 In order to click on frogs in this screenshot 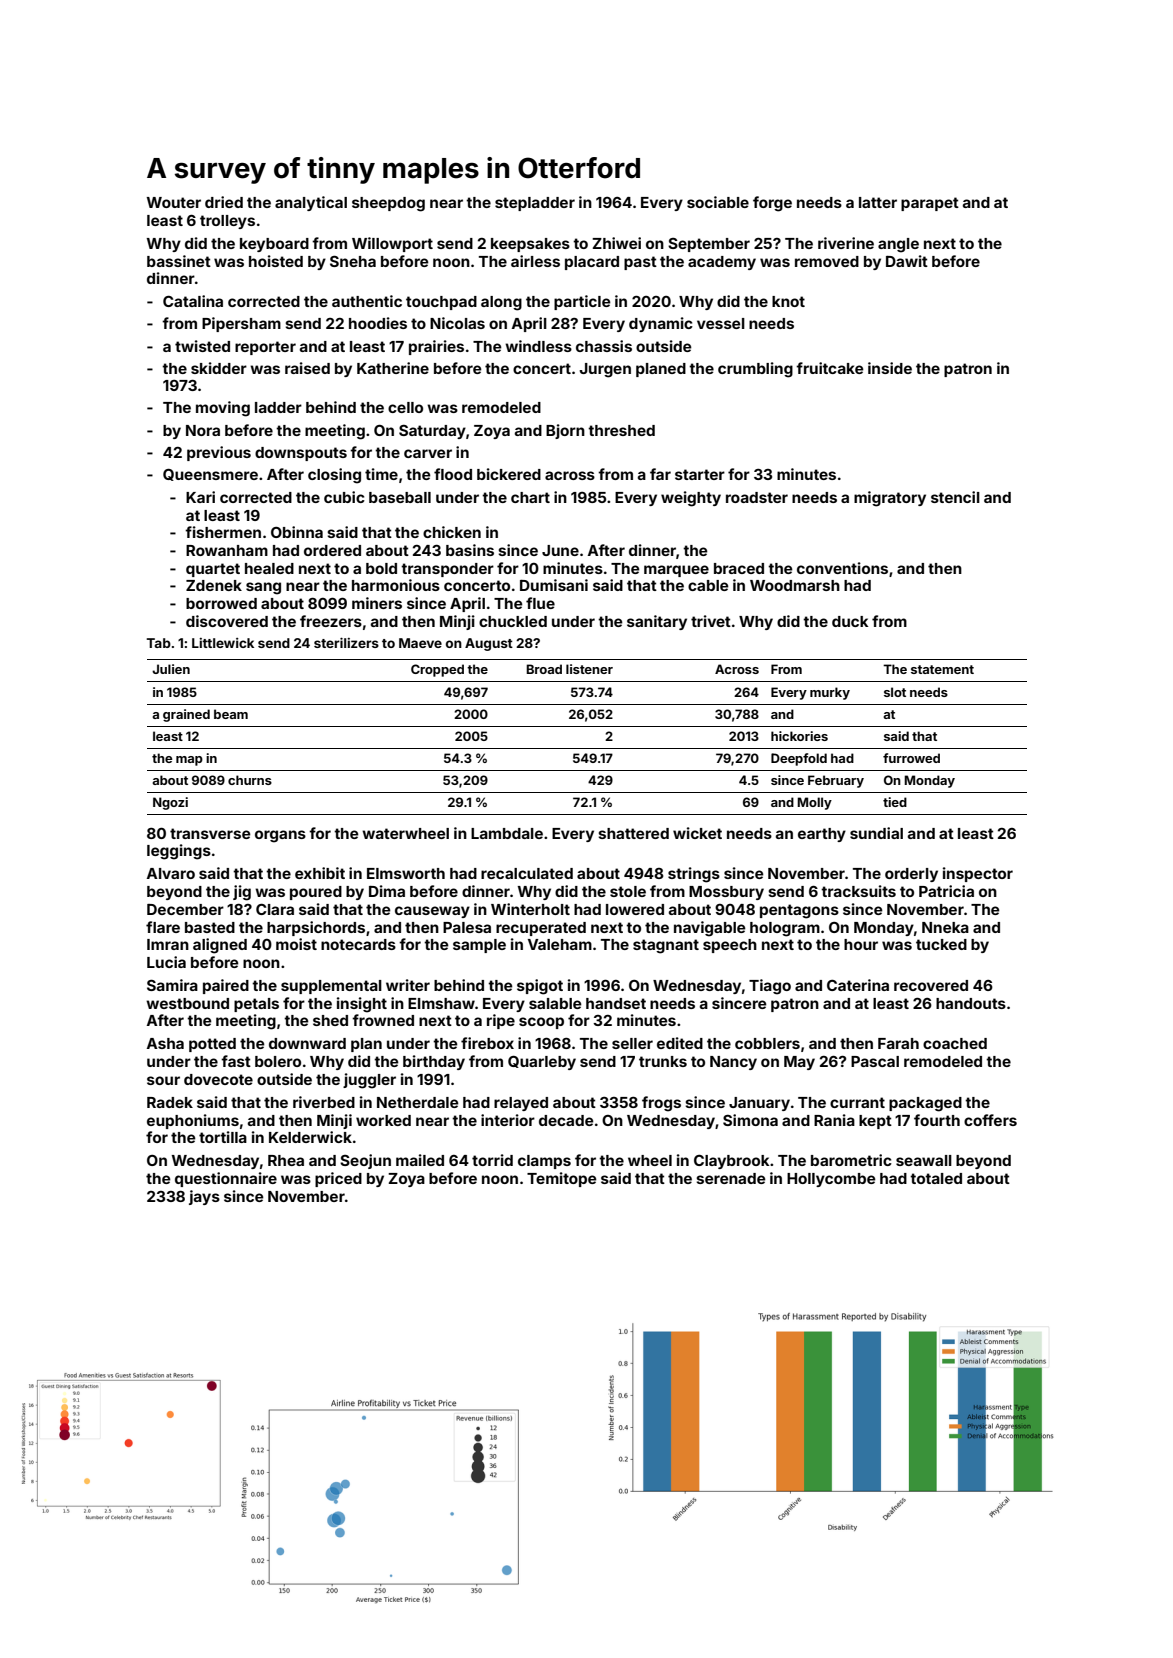, I will do `click(661, 1104)`.
